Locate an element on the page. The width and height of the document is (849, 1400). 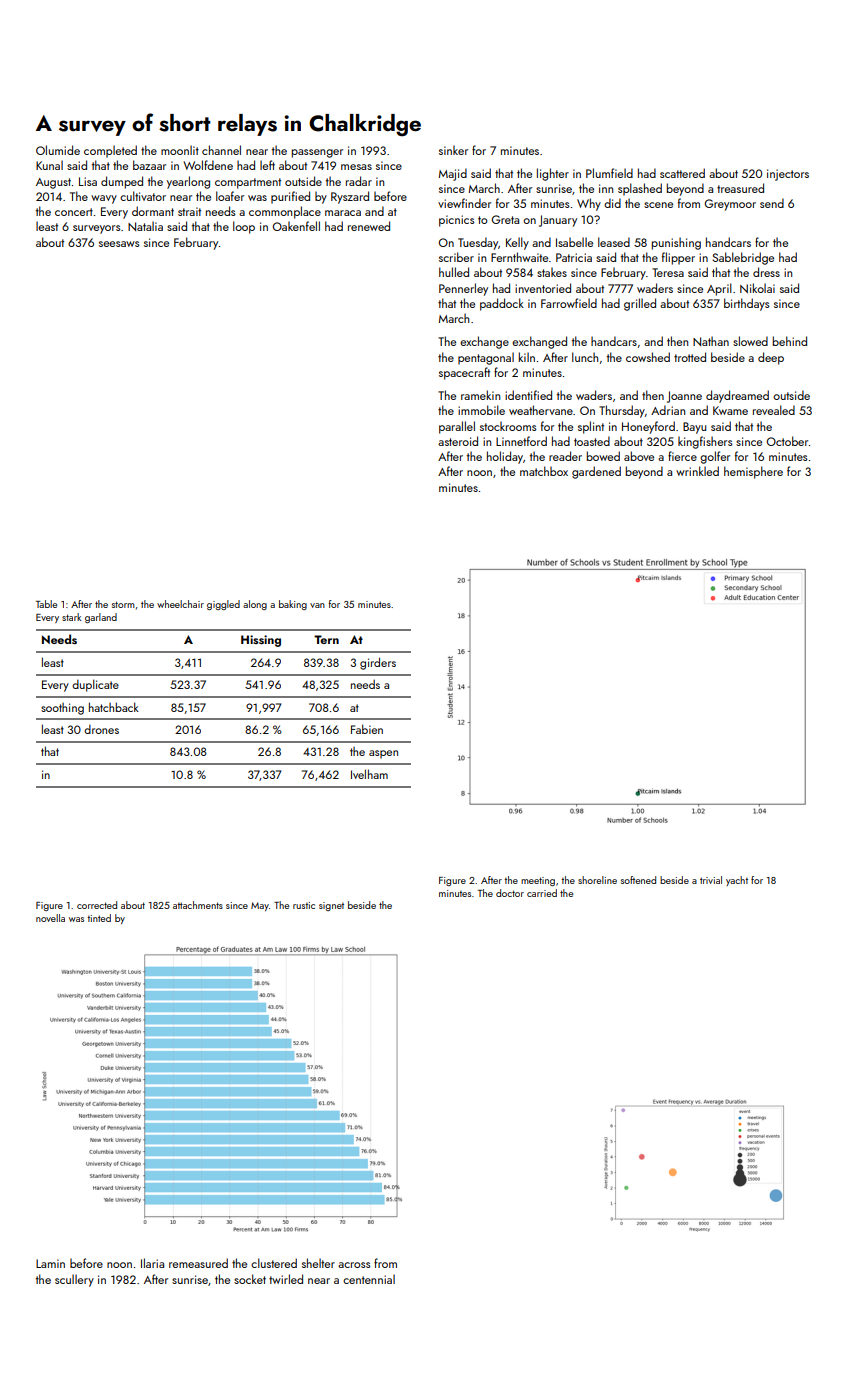
gardened is located at coordinates (596, 472).
